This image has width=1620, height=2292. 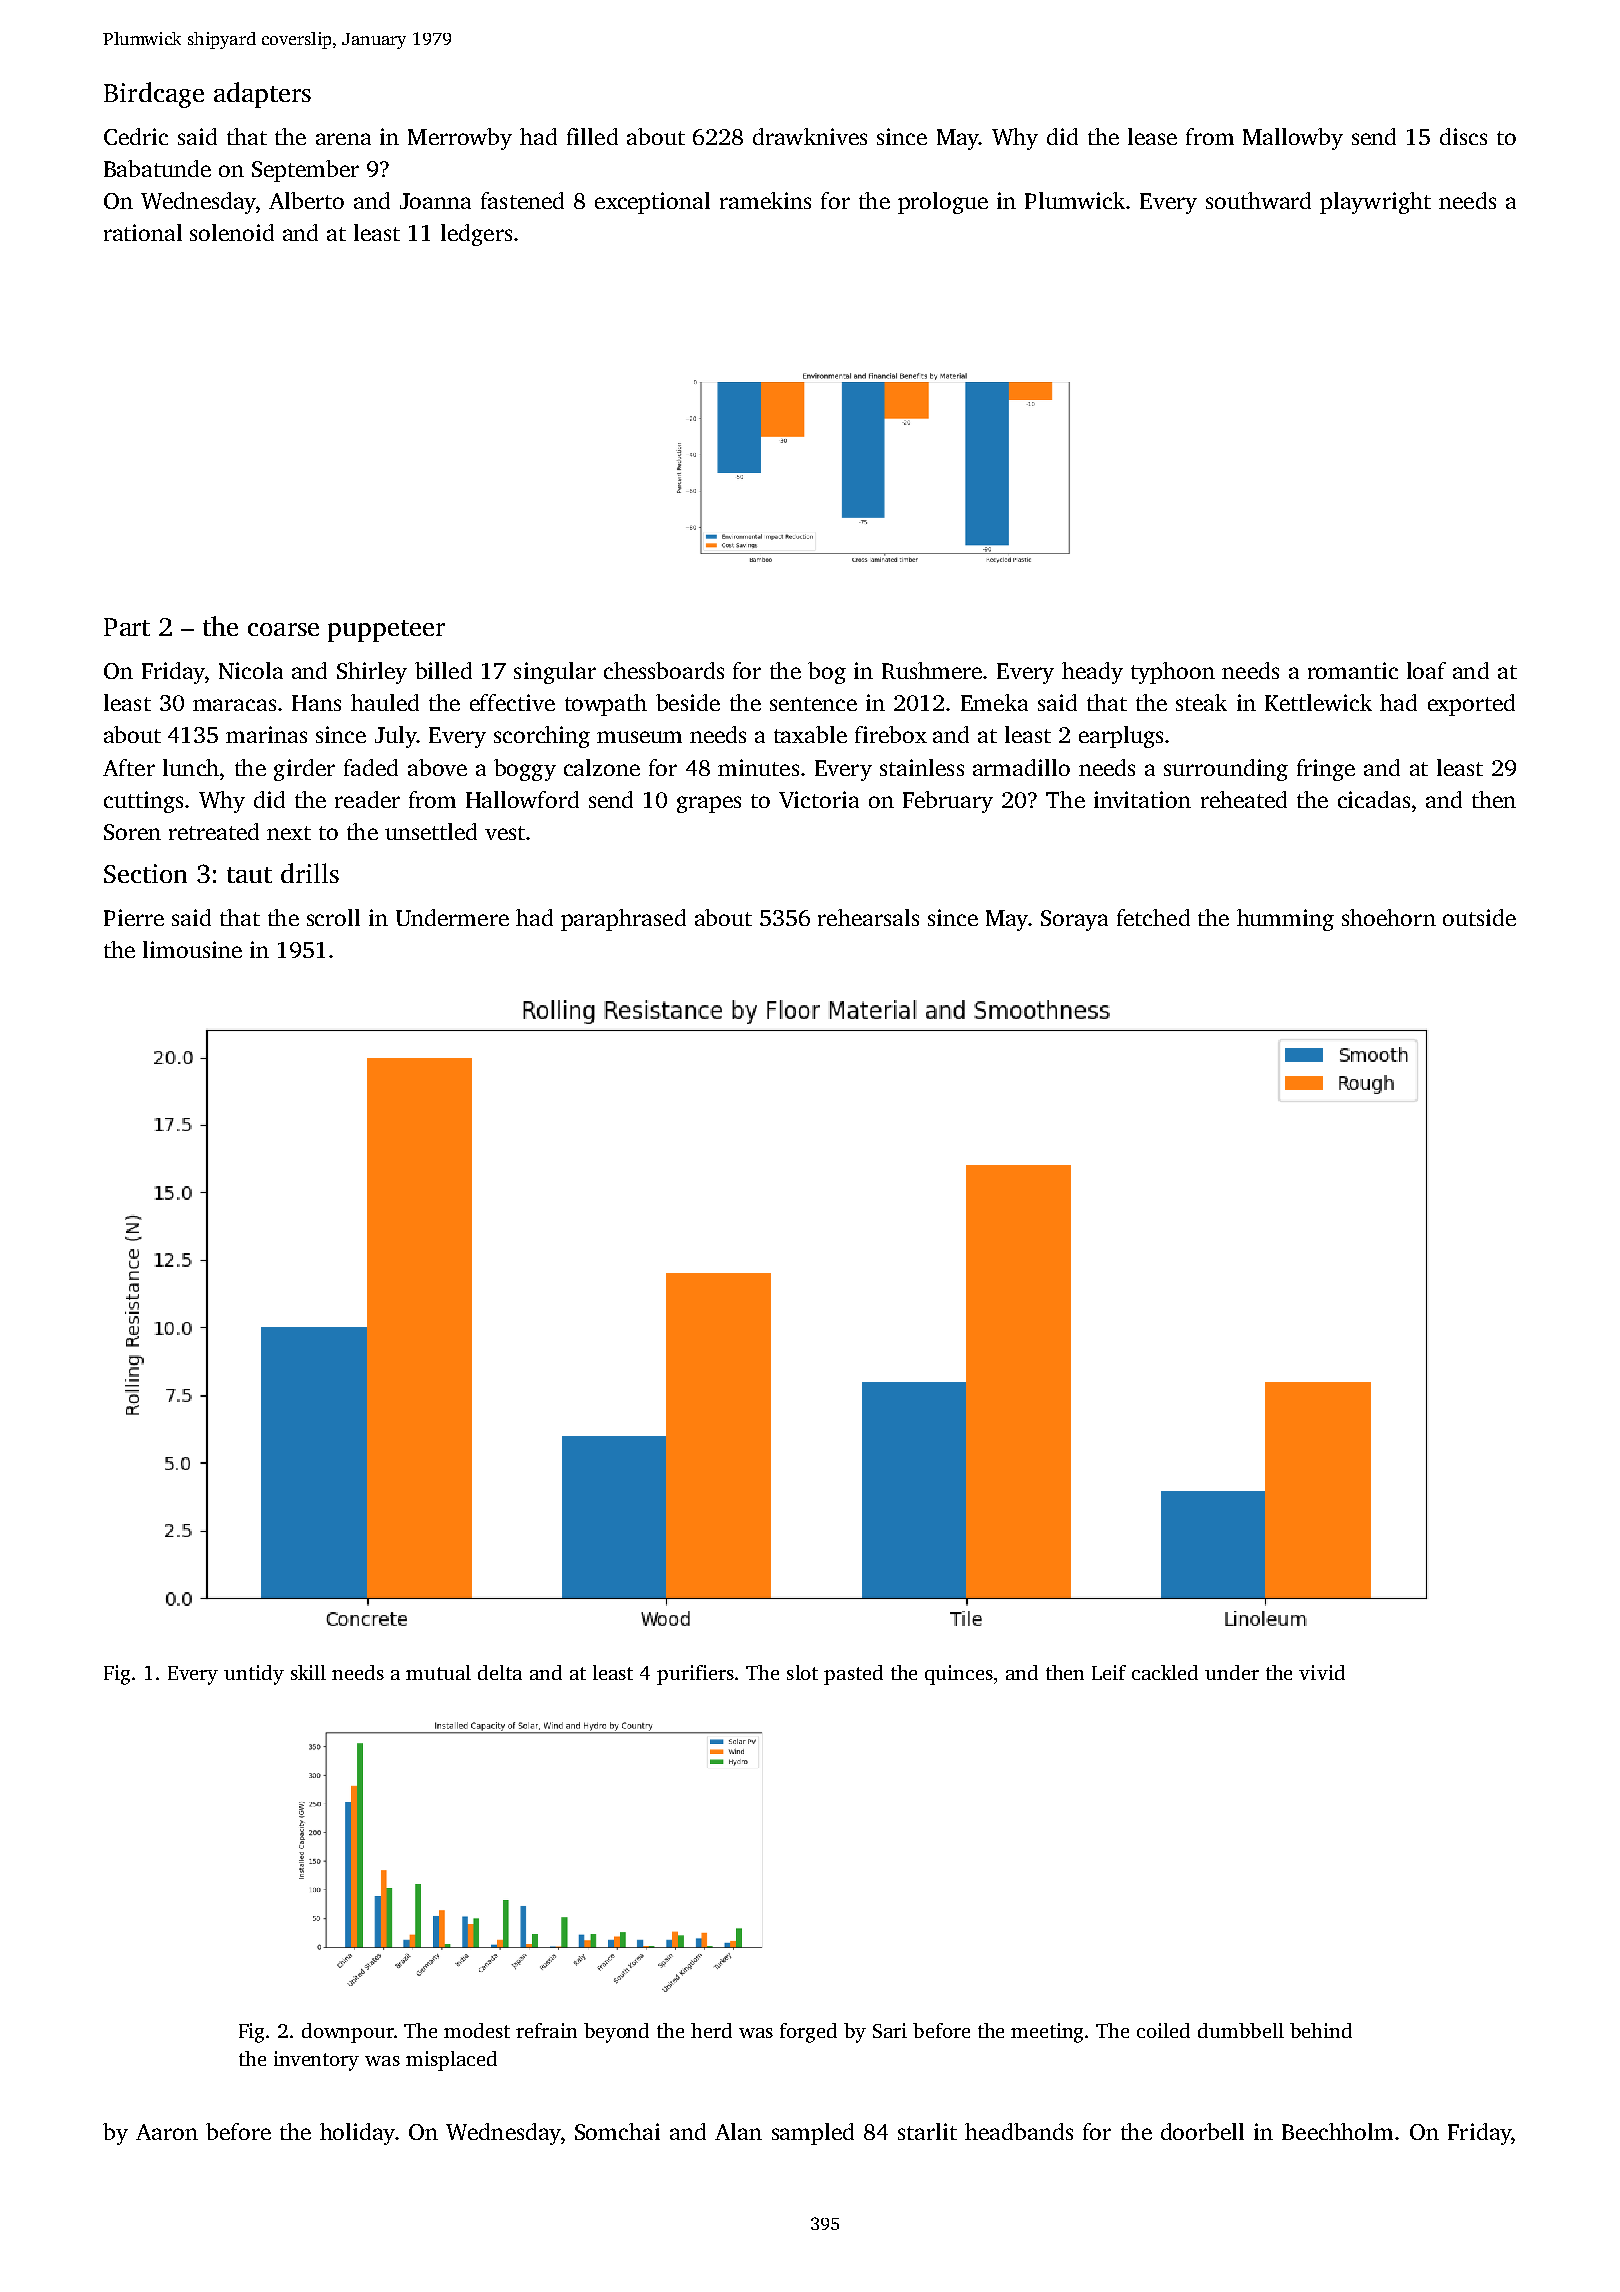 I want to click on cackled, so click(x=1165, y=1672).
